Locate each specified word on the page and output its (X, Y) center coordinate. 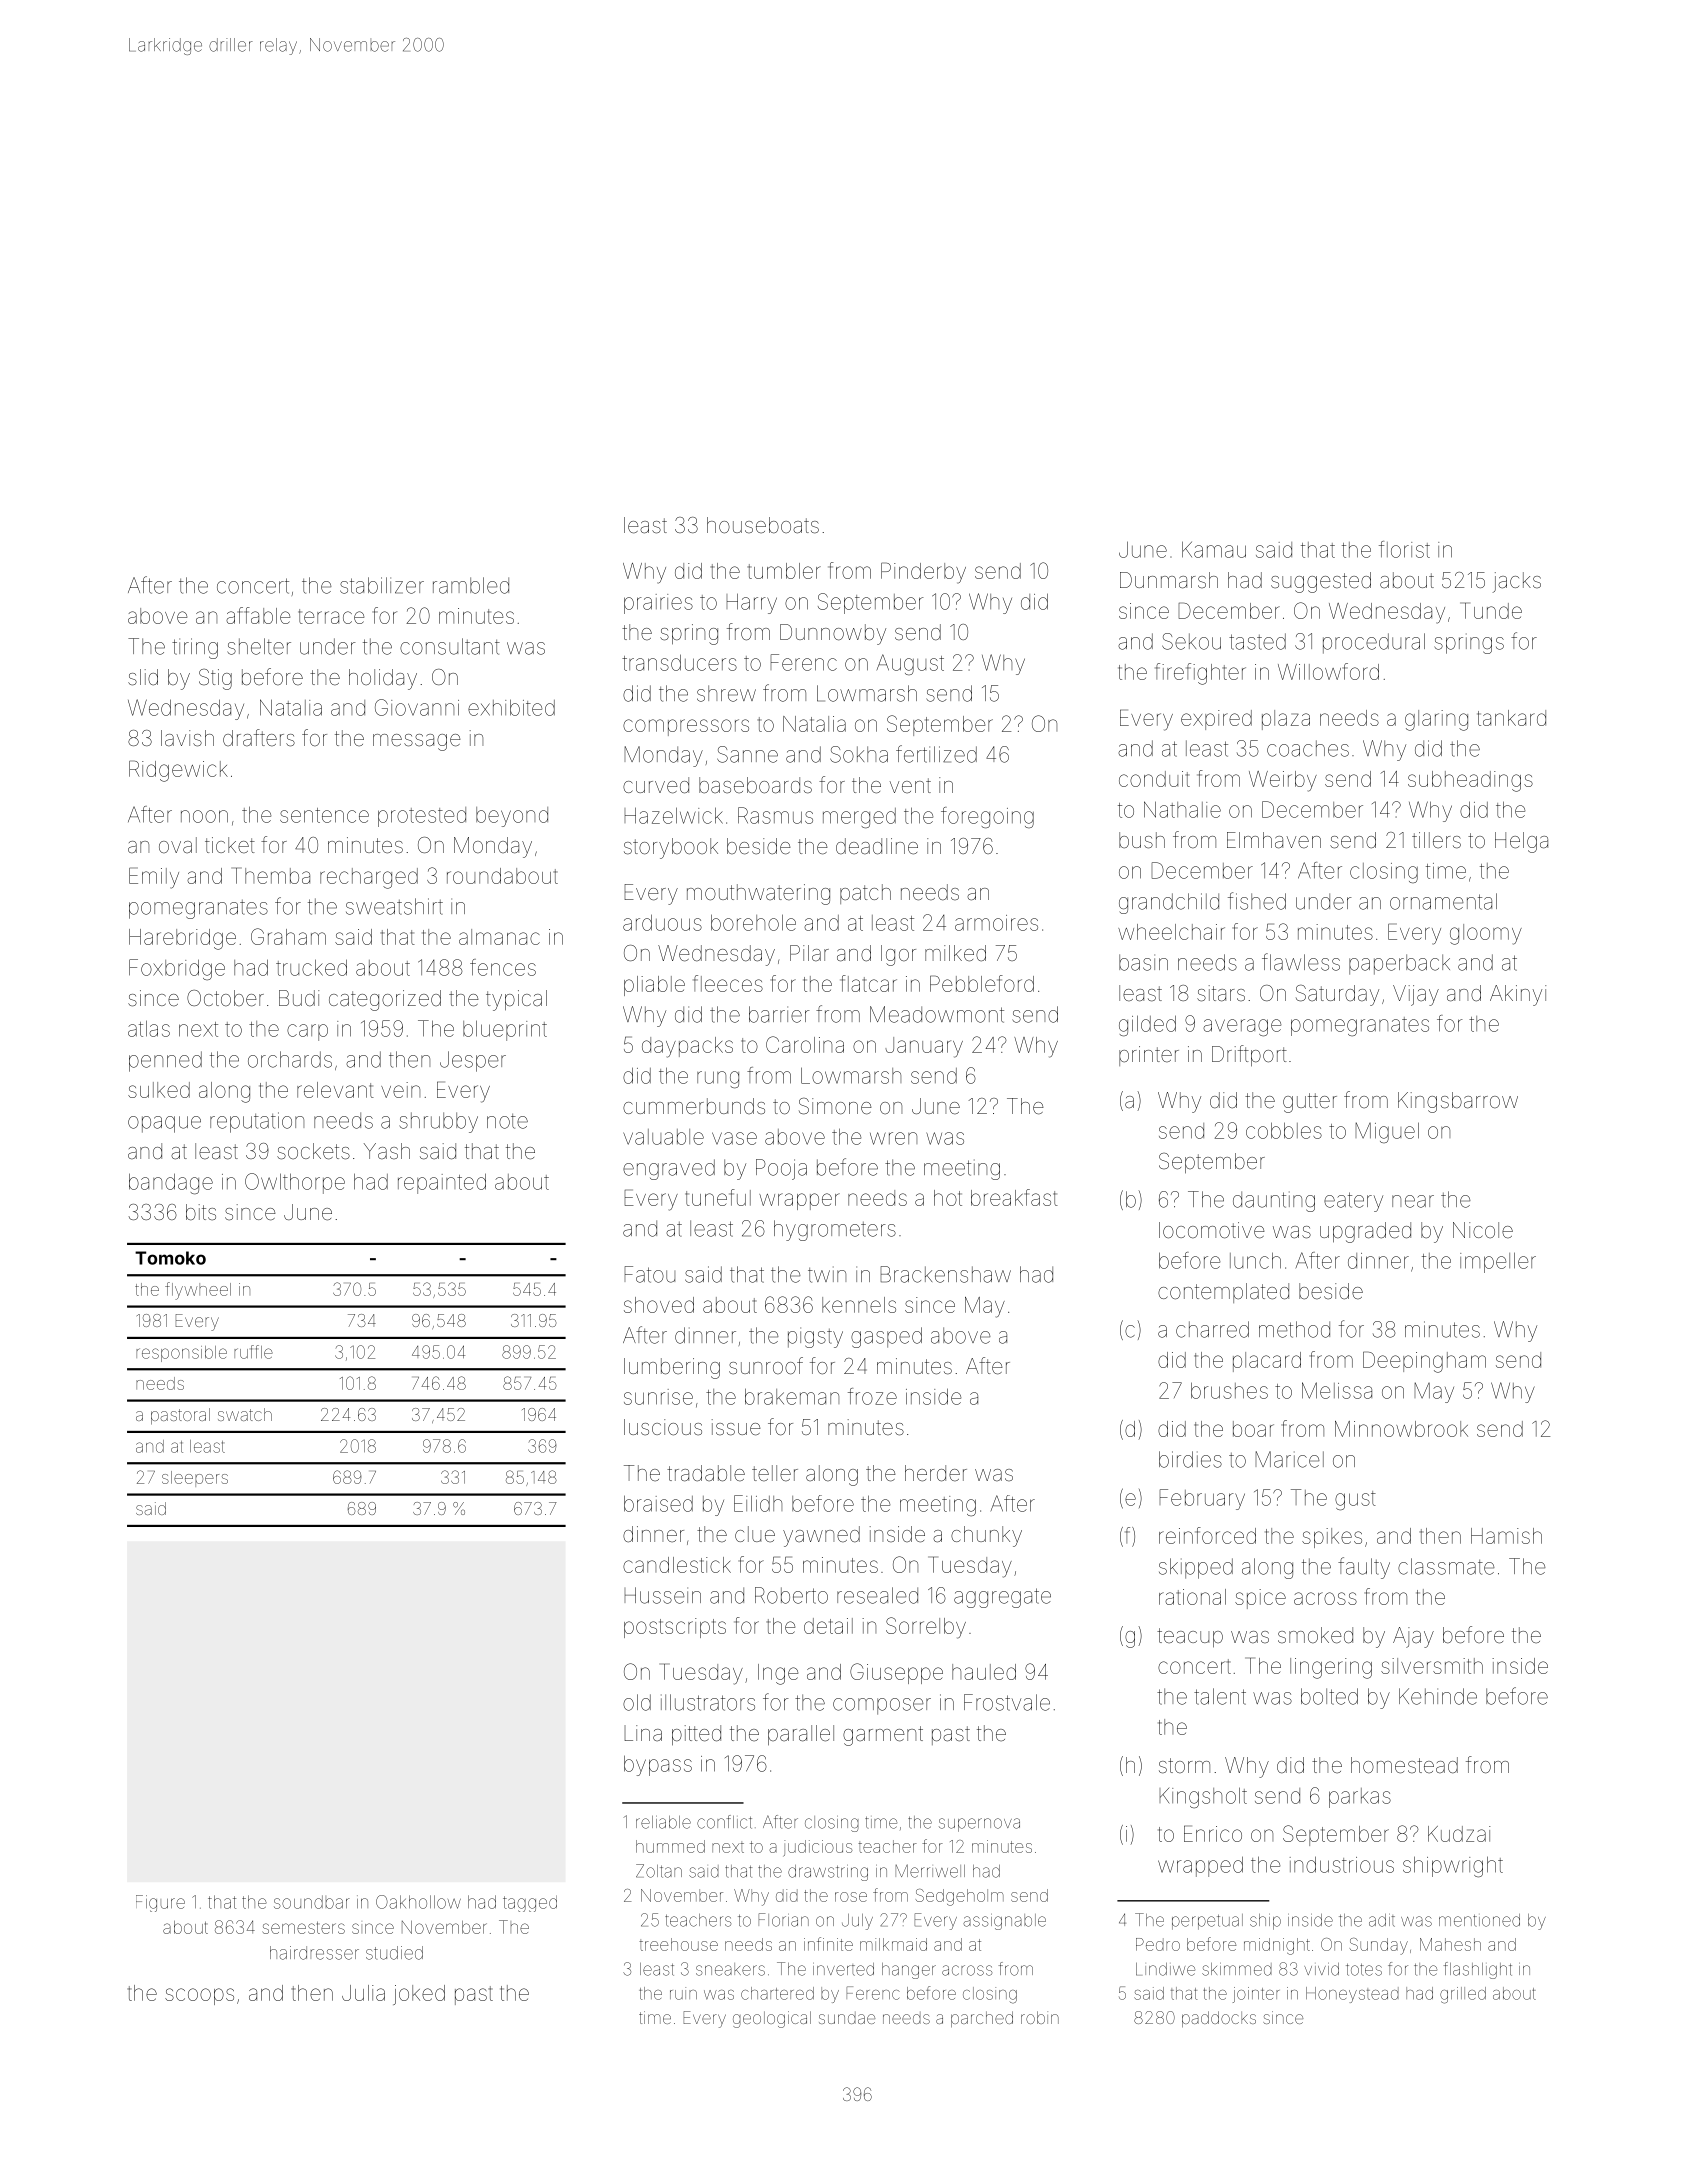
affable (258, 615)
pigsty (815, 1337)
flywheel (198, 1291)
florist (1404, 549)
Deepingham (1424, 1362)
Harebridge (182, 939)
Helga (1521, 842)
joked (419, 1995)
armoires (996, 923)
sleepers (195, 1479)
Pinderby (923, 573)
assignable (1004, 1922)
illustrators (708, 1702)
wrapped (1200, 1866)
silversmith (1432, 1666)
